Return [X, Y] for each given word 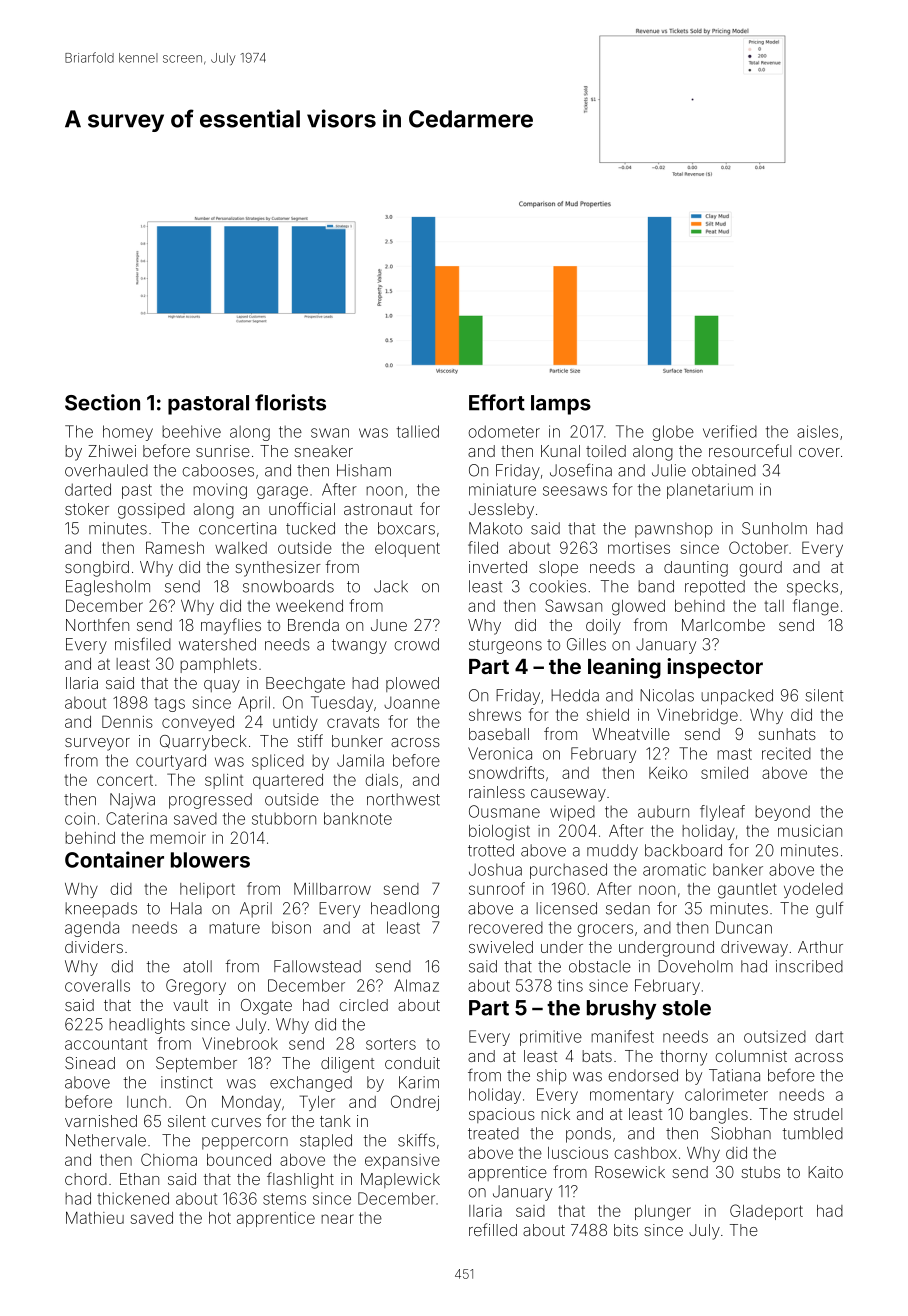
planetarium [710, 491]
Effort [497, 402]
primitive [551, 1038]
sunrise [223, 451]
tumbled [812, 1133]
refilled [493, 1229]
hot [220, 1218]
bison [291, 927]
